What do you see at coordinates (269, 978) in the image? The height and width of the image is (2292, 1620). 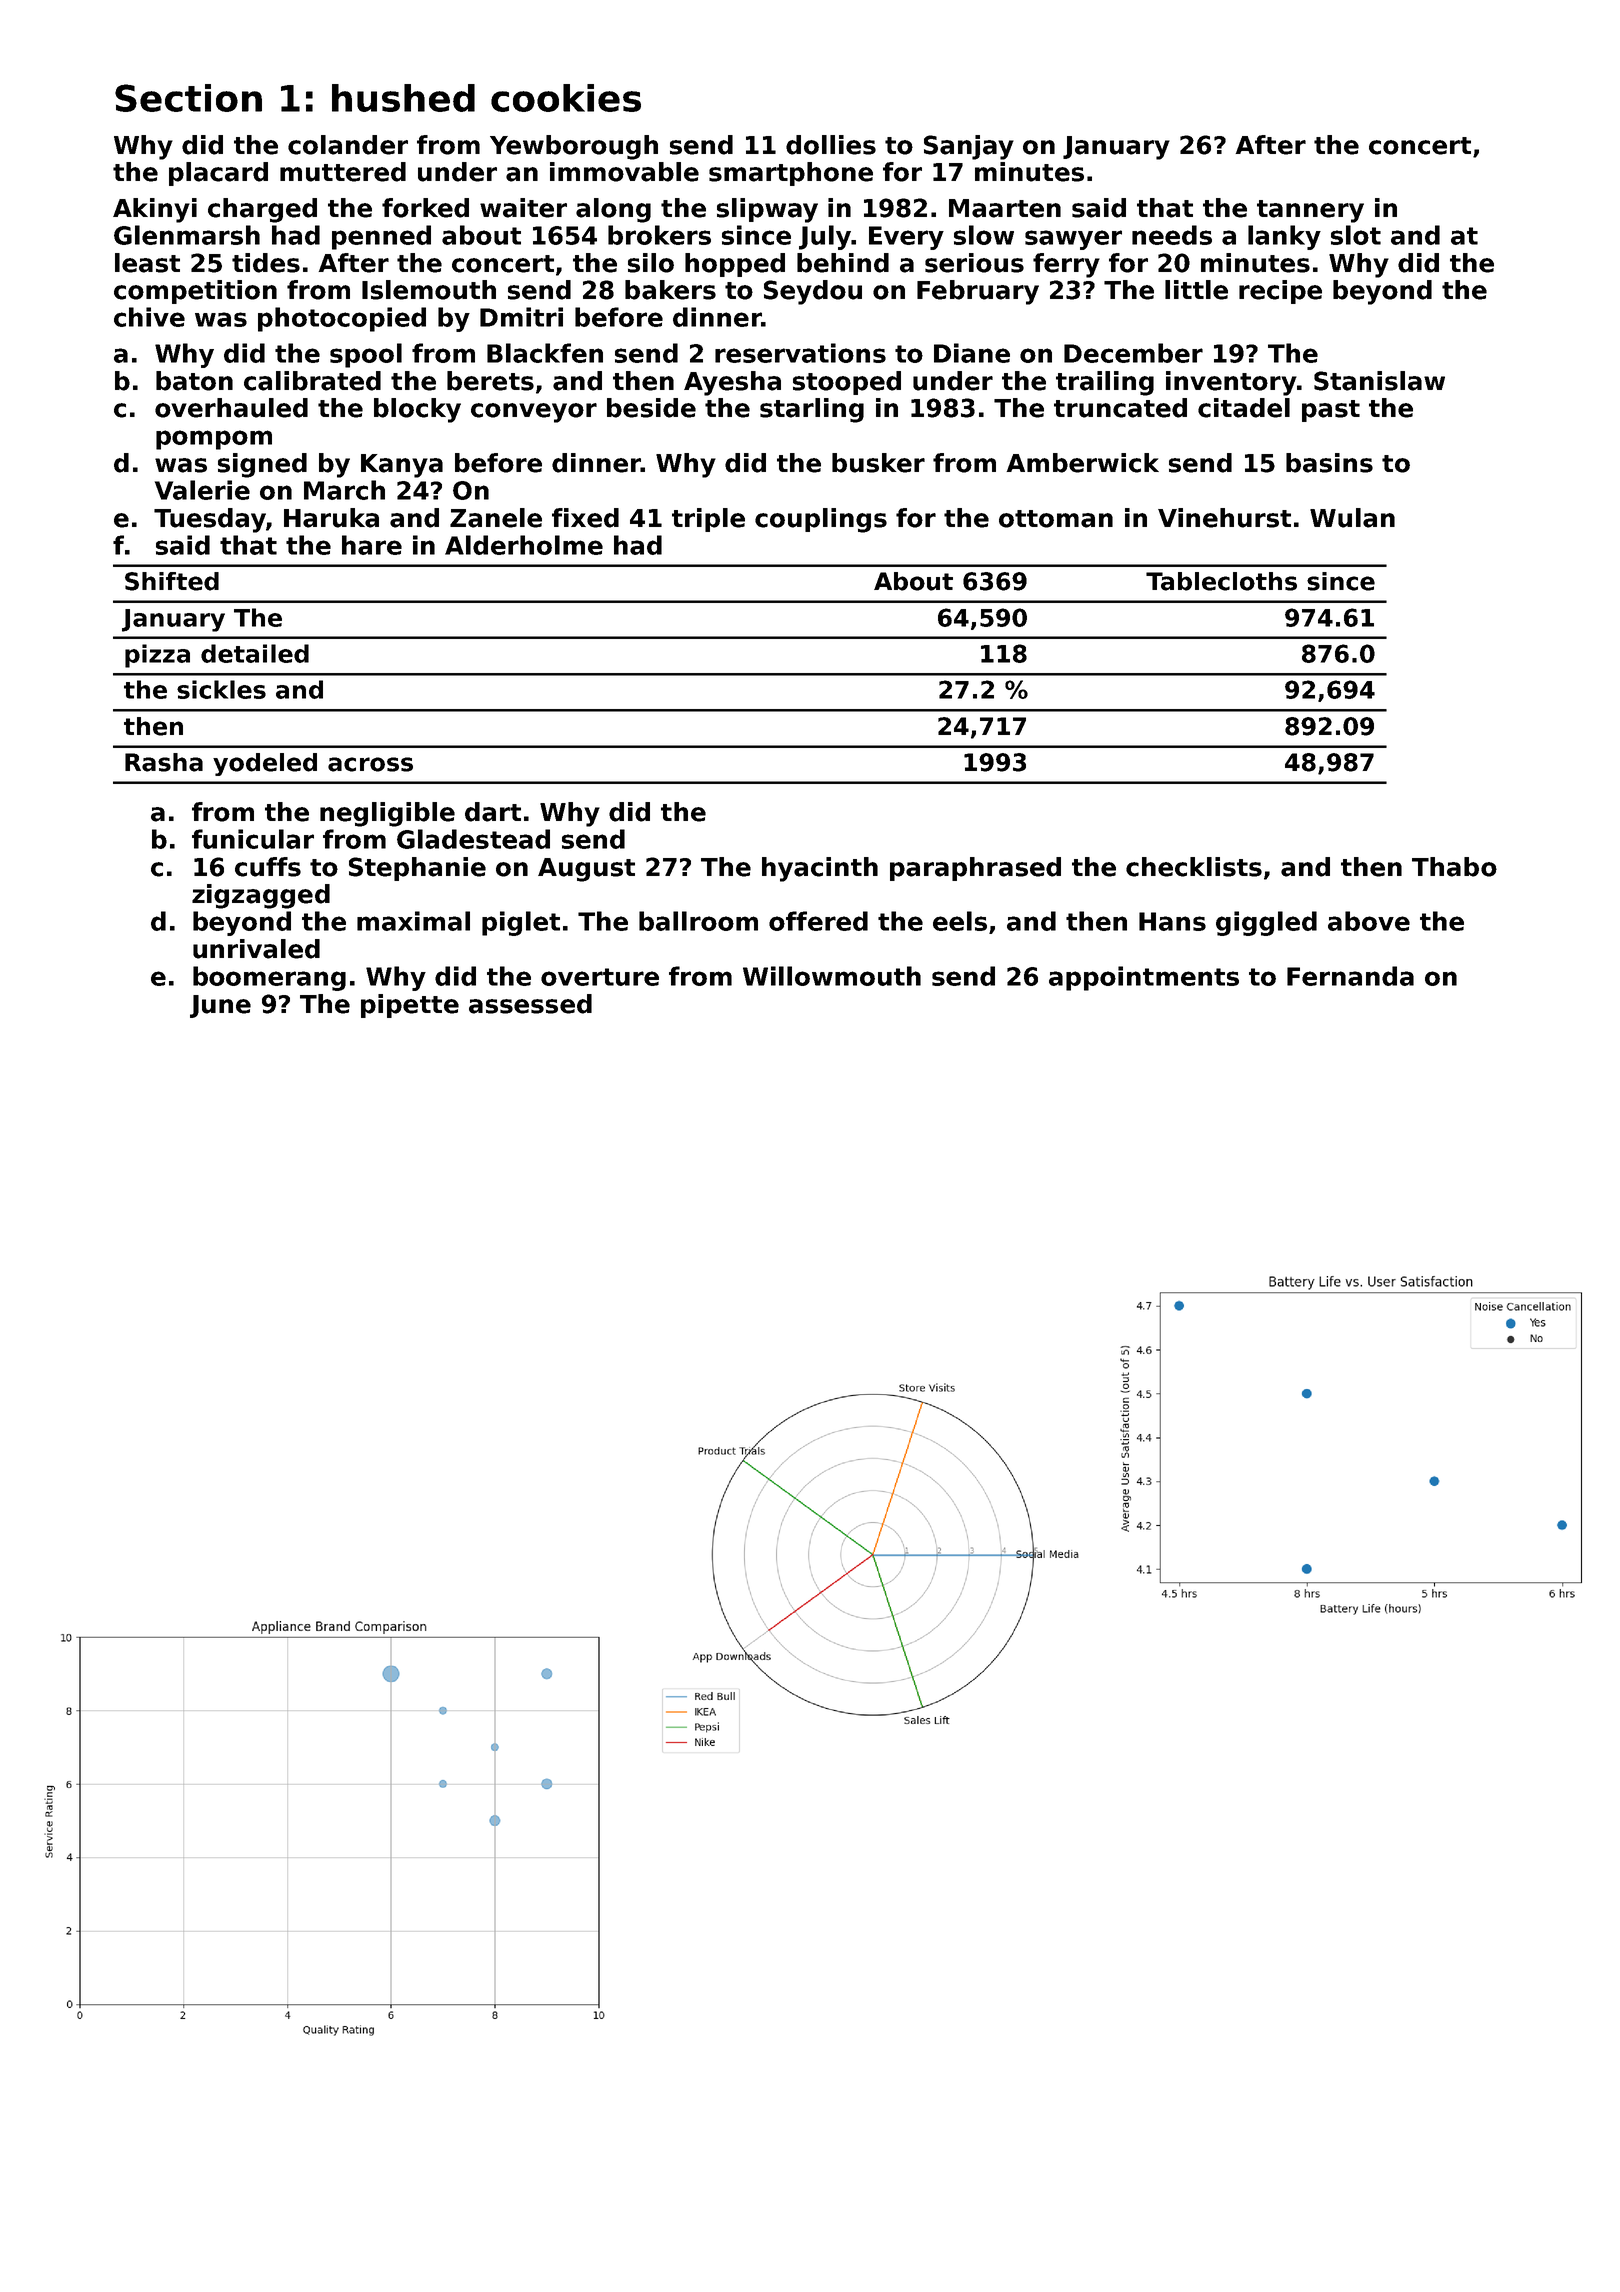 I see `boomerang` at bounding box center [269, 978].
